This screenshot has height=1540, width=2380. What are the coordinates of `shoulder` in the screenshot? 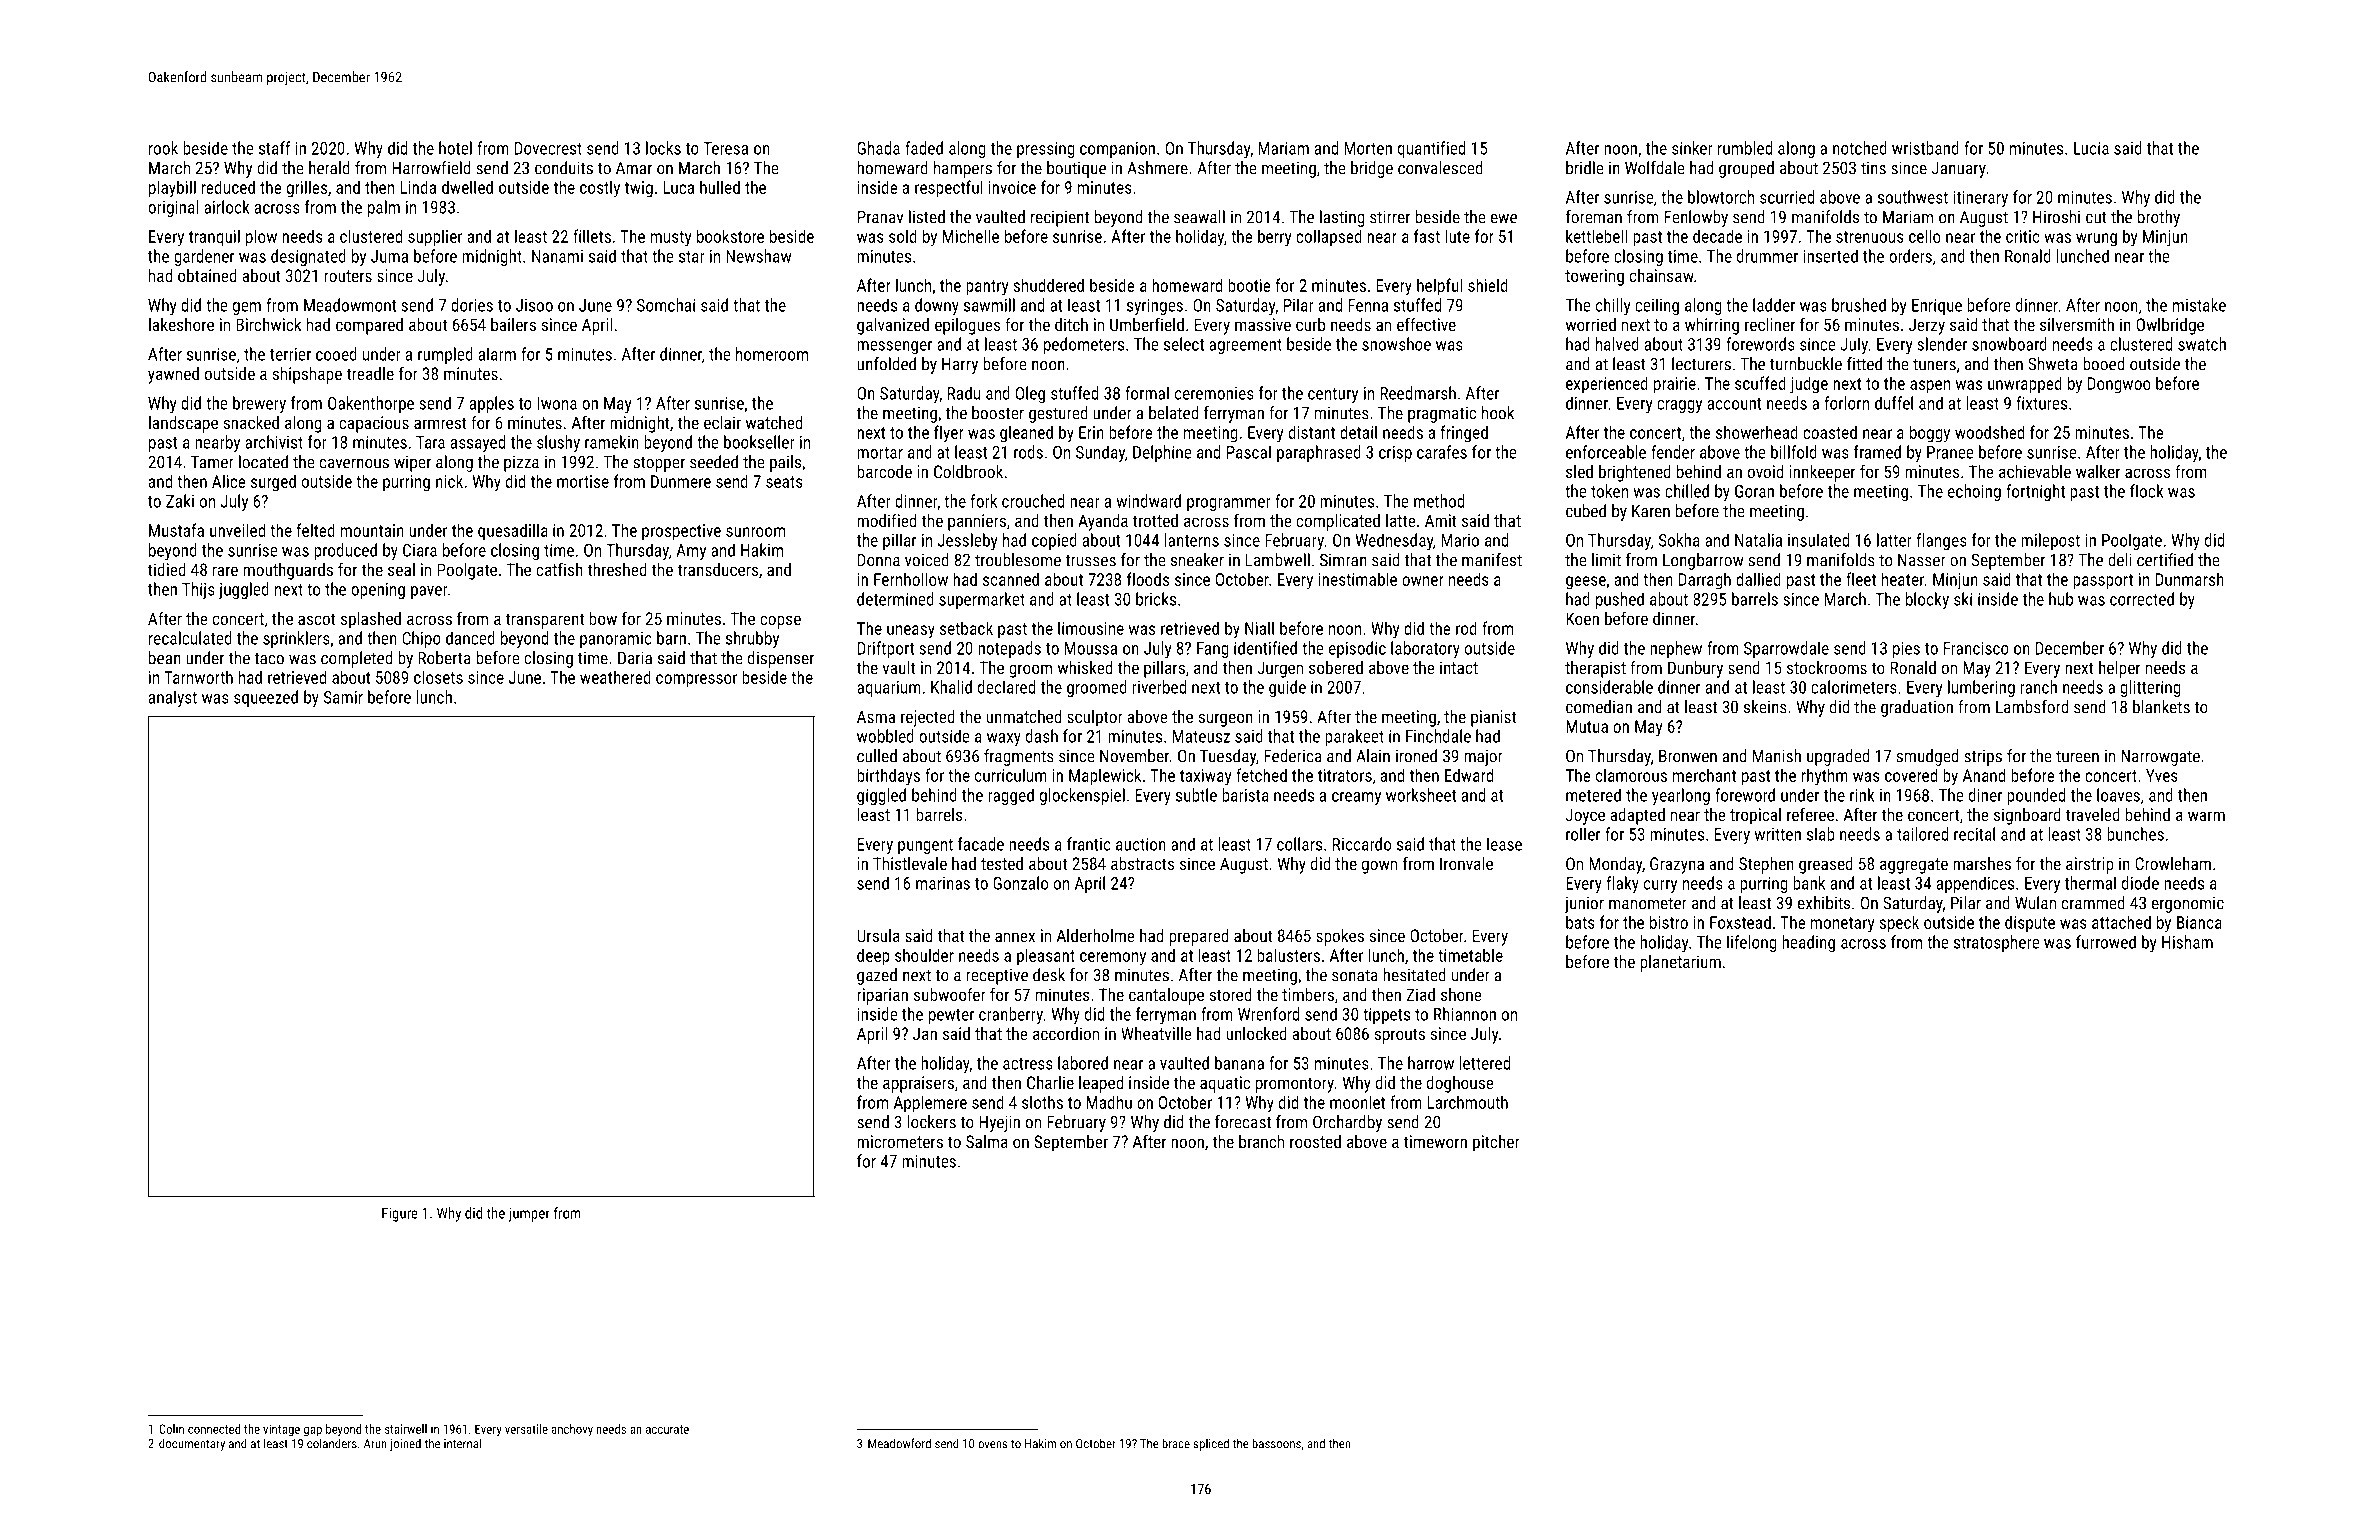 It's located at (924, 955).
